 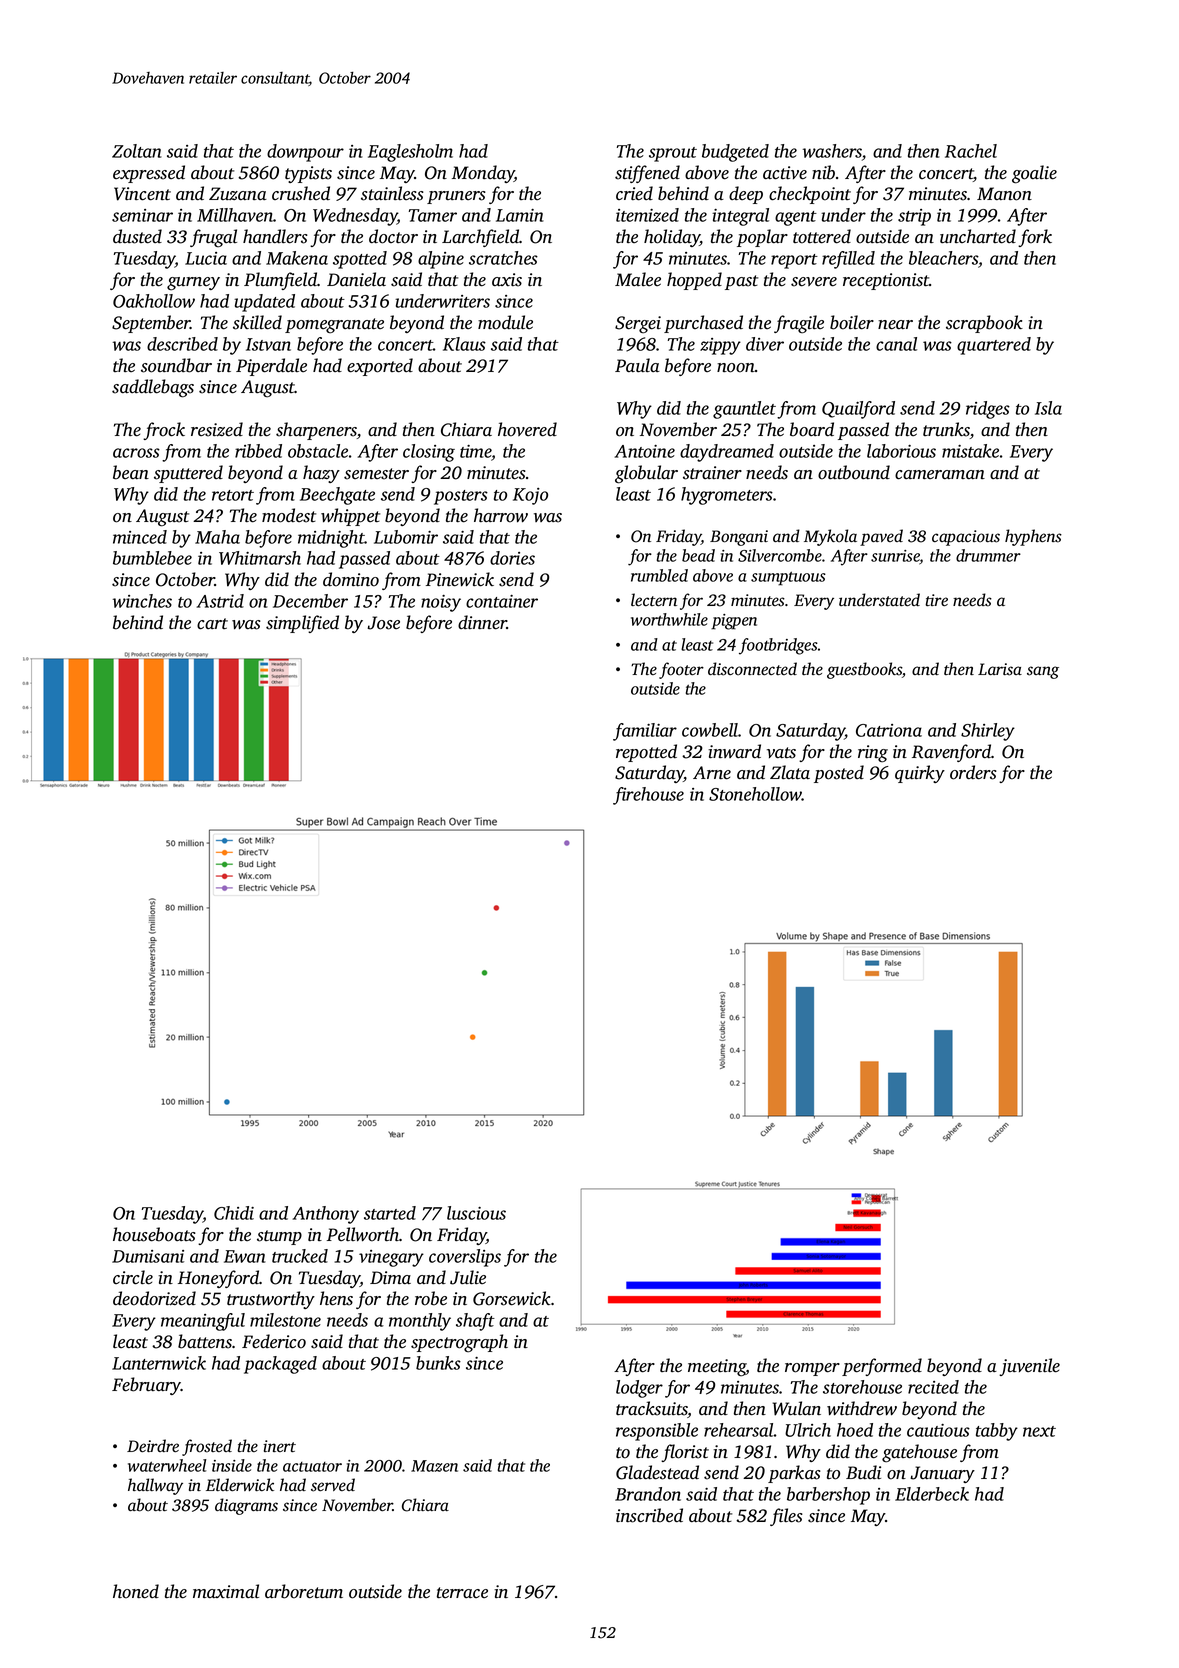 I want to click on fork, so click(x=1035, y=238).
